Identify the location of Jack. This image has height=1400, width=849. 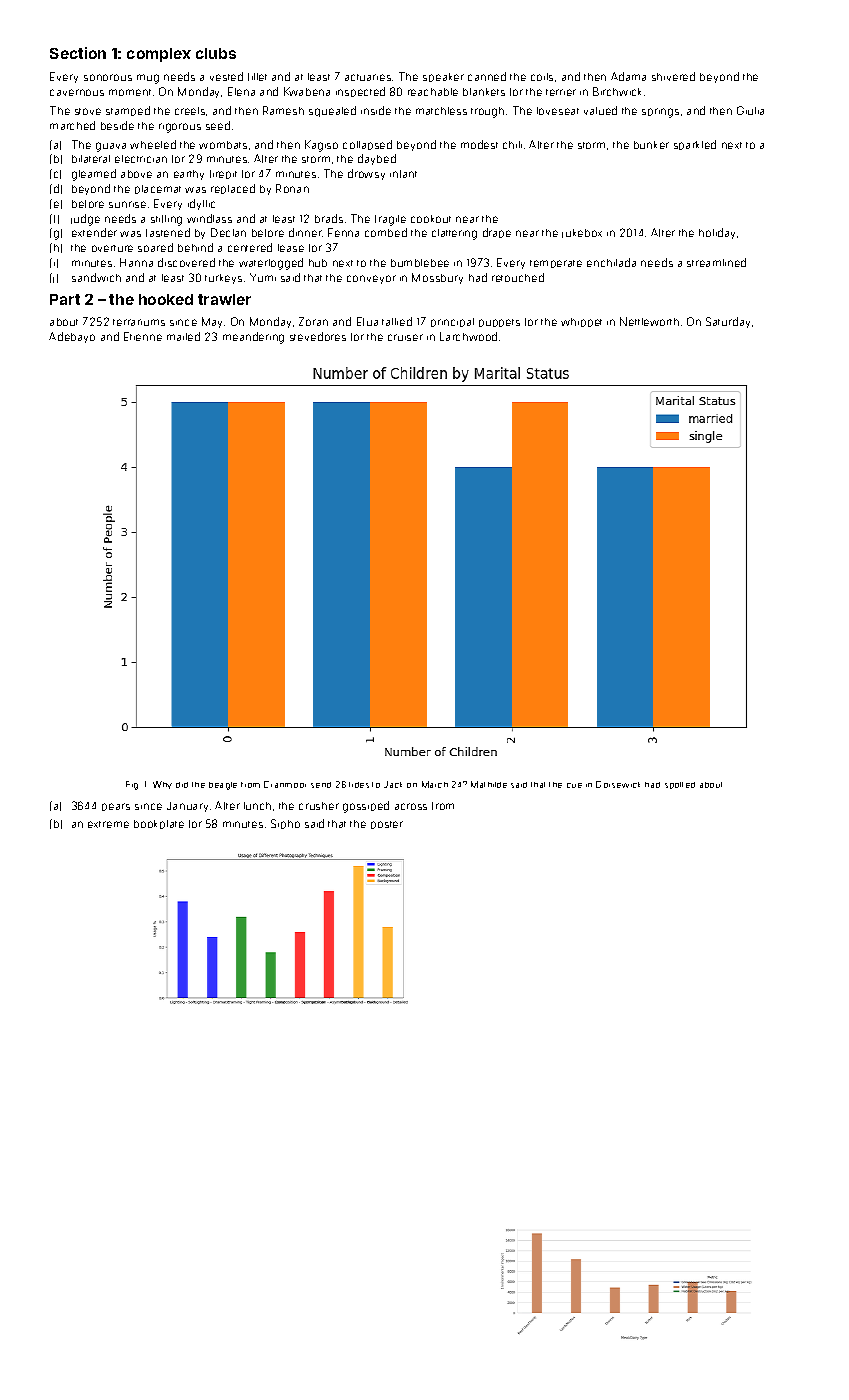
(393, 784).
